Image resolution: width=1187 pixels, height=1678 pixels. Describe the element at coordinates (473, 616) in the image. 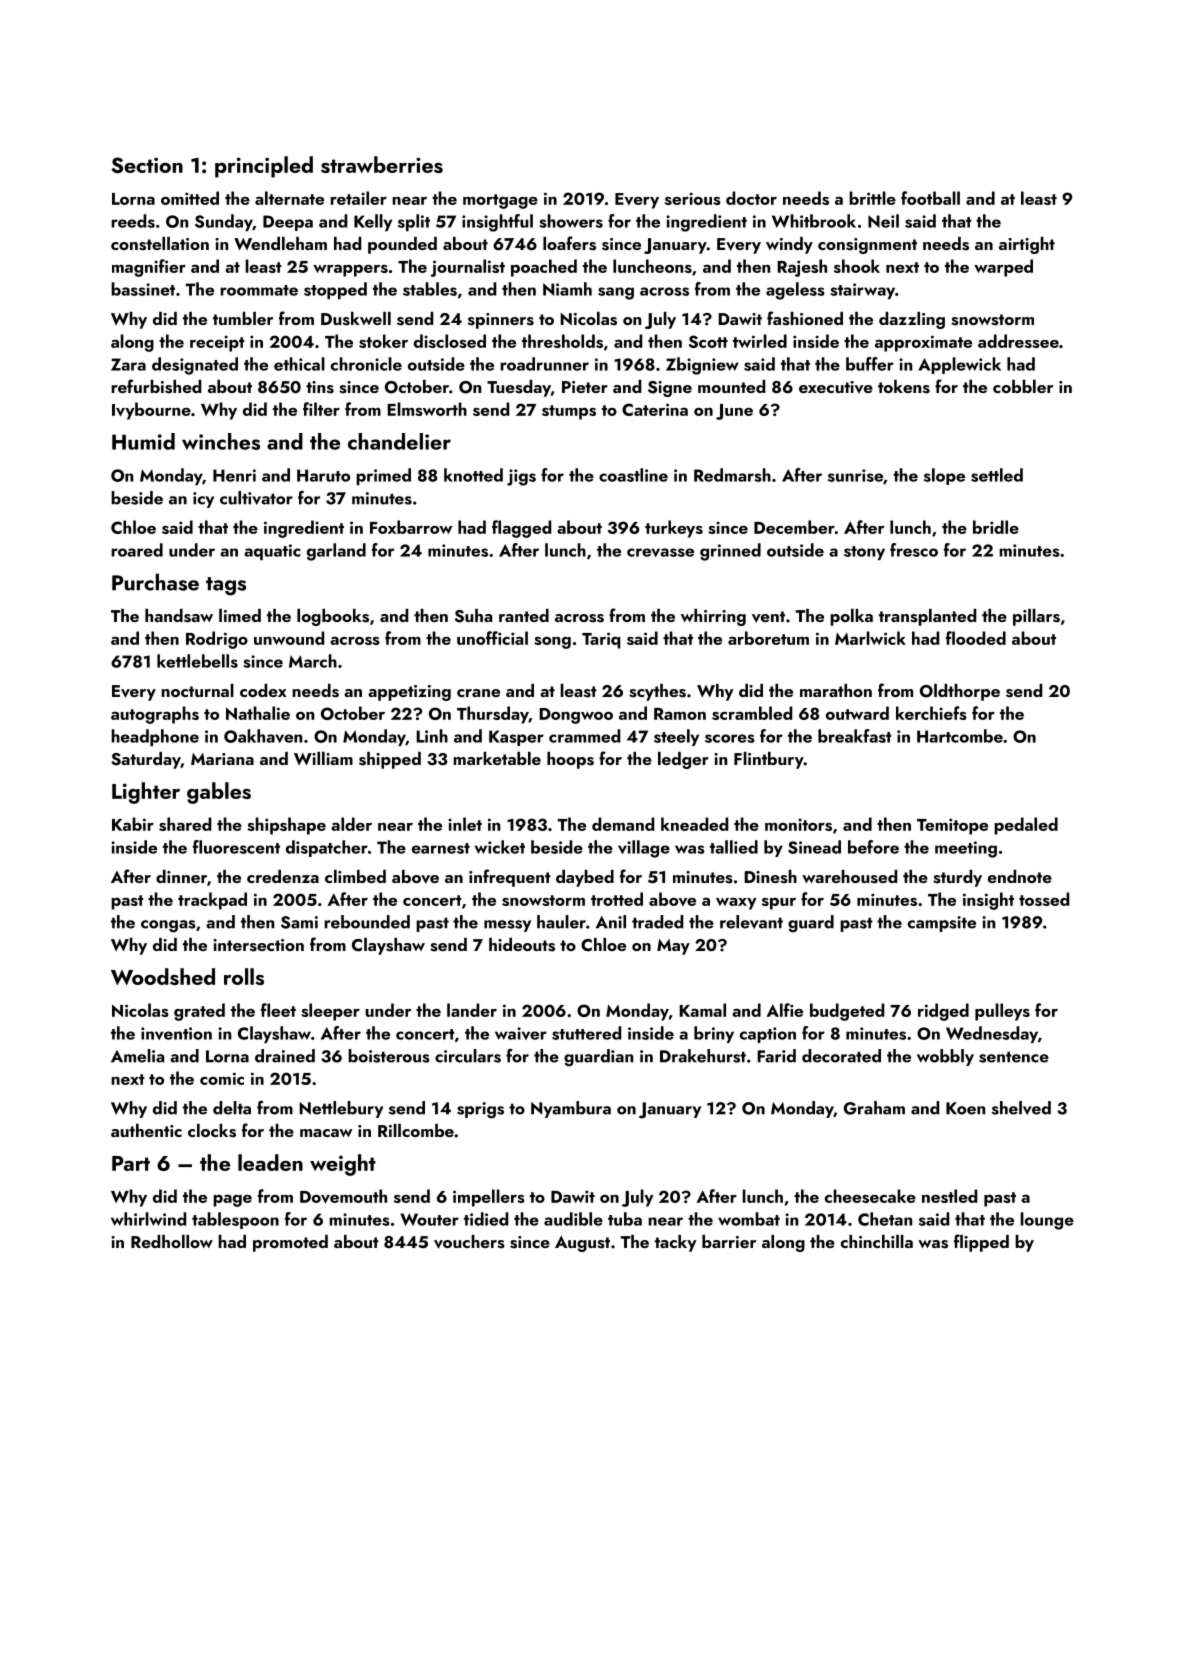

I see `Suha` at that location.
